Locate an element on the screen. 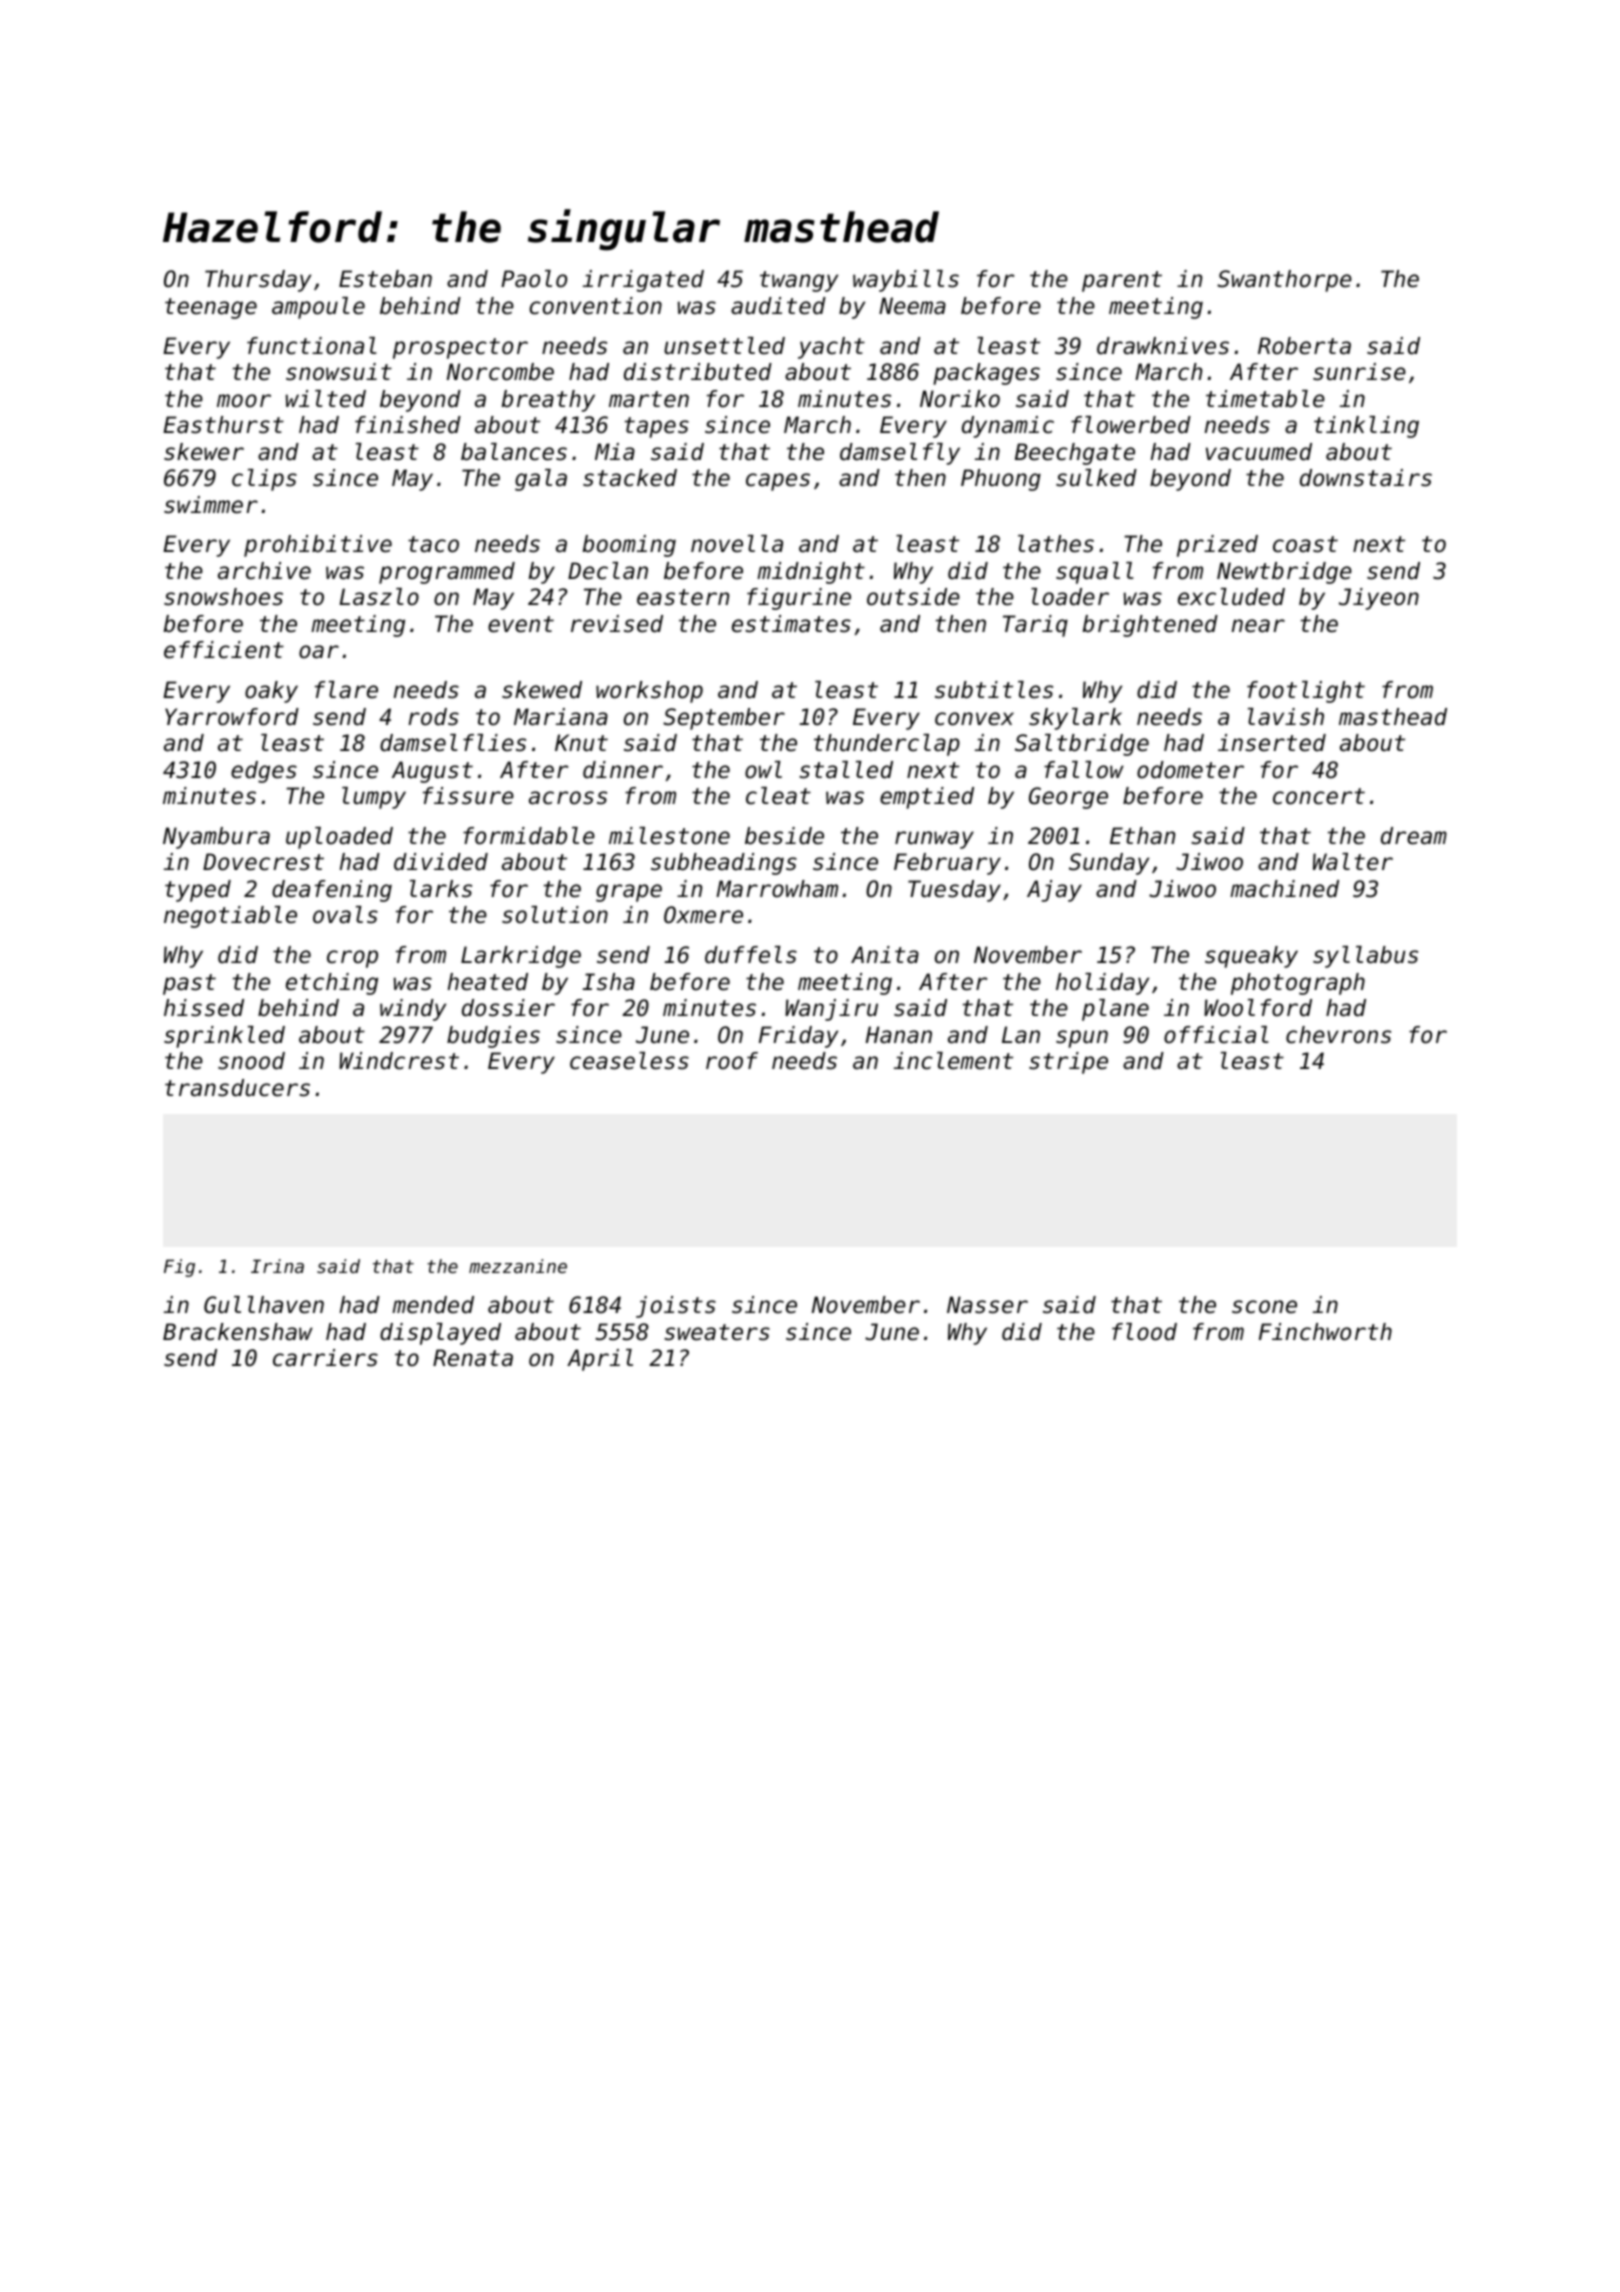 The width and height of the screenshot is (1620, 2292). finished is located at coordinates (408, 425).
